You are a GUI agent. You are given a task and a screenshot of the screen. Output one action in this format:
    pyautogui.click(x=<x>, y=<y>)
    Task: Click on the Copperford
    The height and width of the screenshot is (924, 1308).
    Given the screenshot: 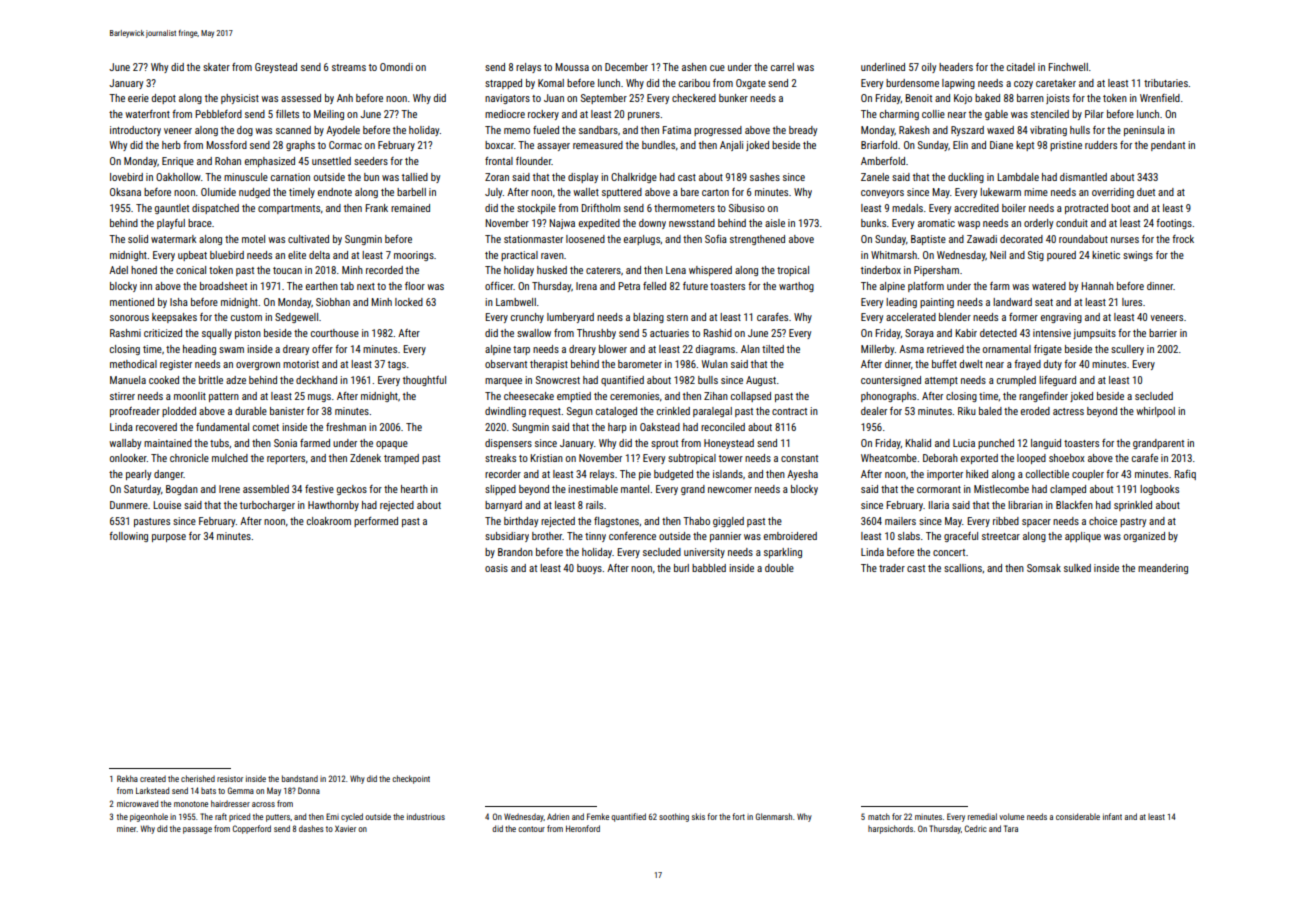 What is the action you would take?
    pyautogui.click(x=252, y=829)
